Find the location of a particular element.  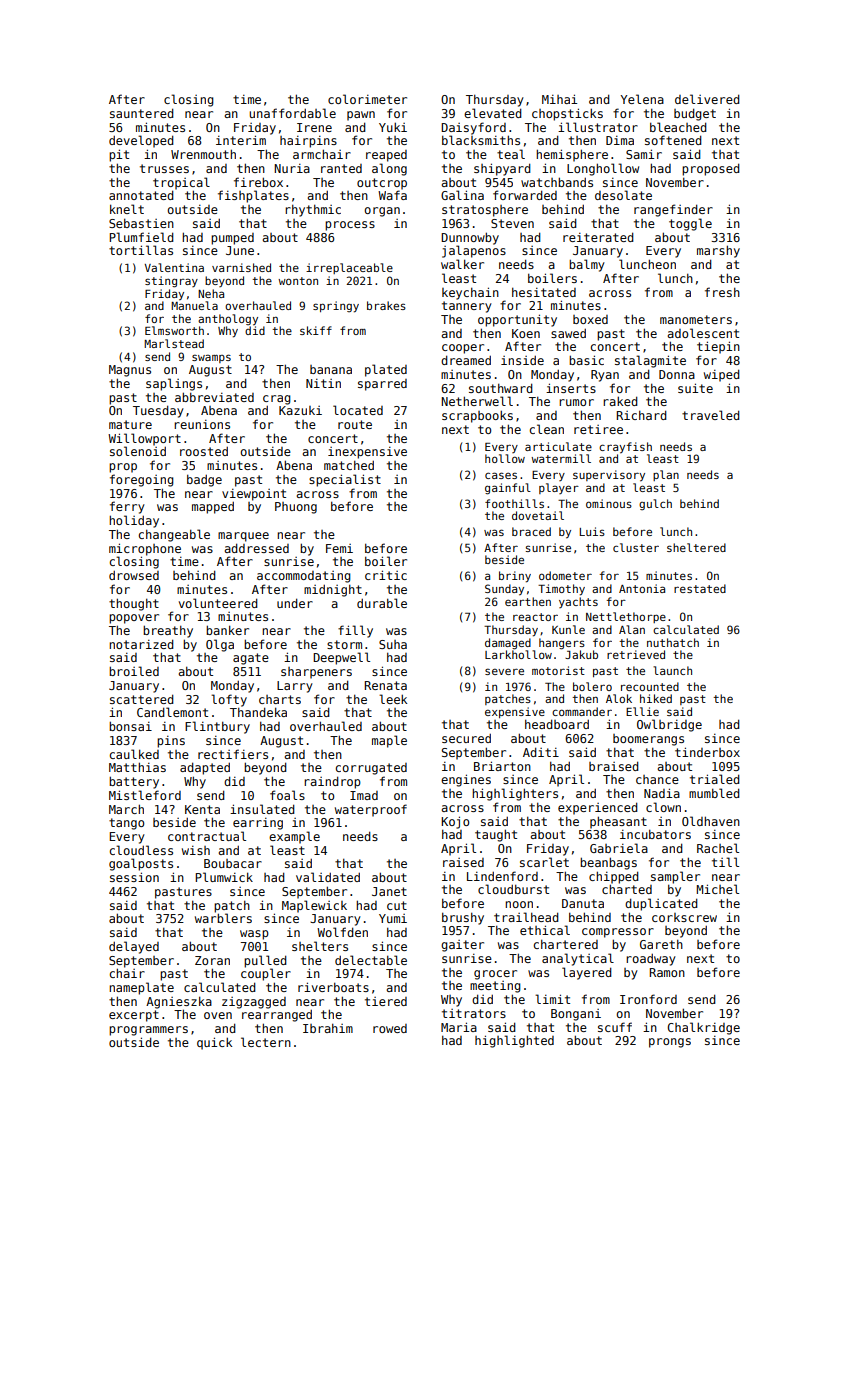

Alok is located at coordinates (619, 698).
